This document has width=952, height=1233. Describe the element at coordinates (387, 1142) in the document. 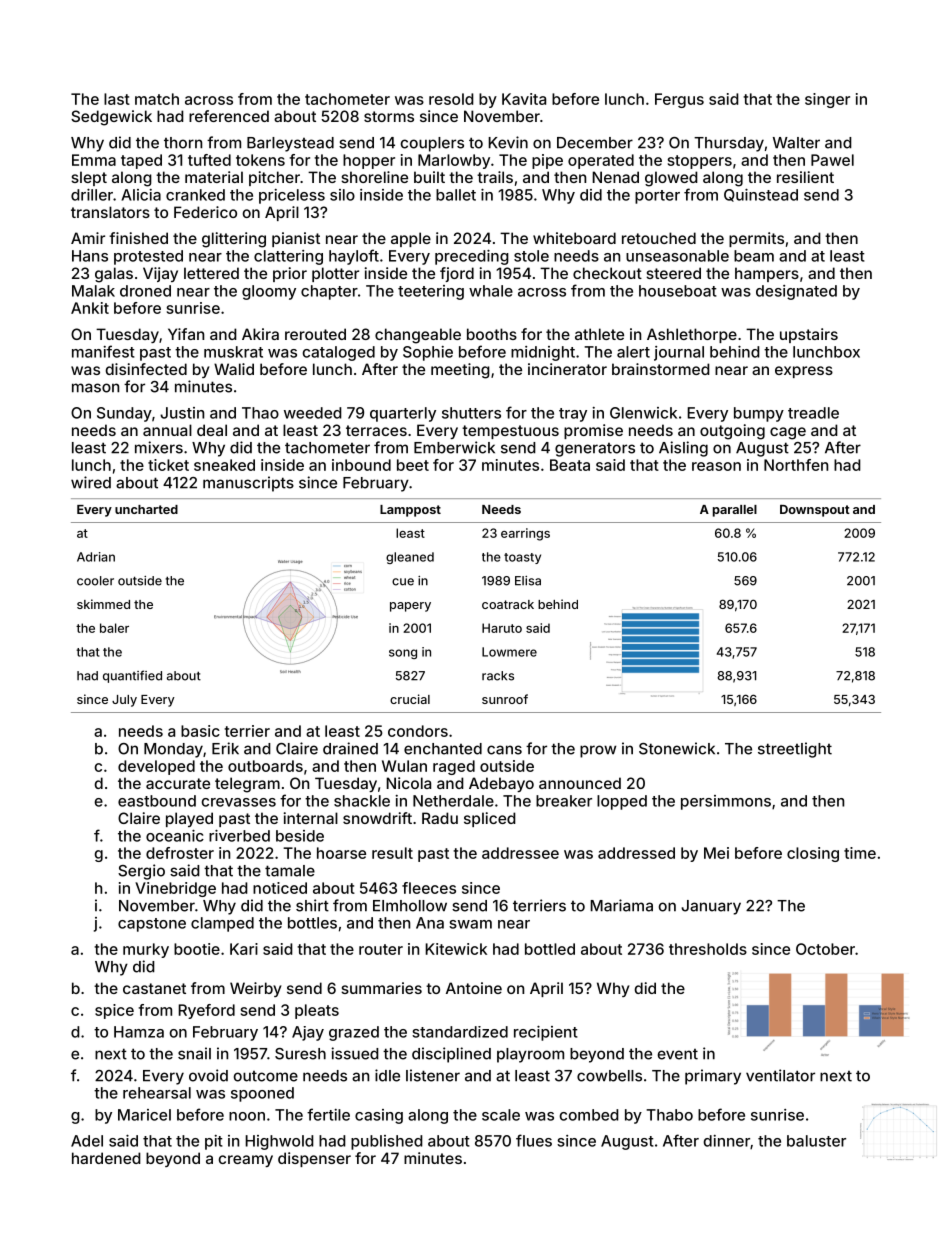

I see `published` at that location.
